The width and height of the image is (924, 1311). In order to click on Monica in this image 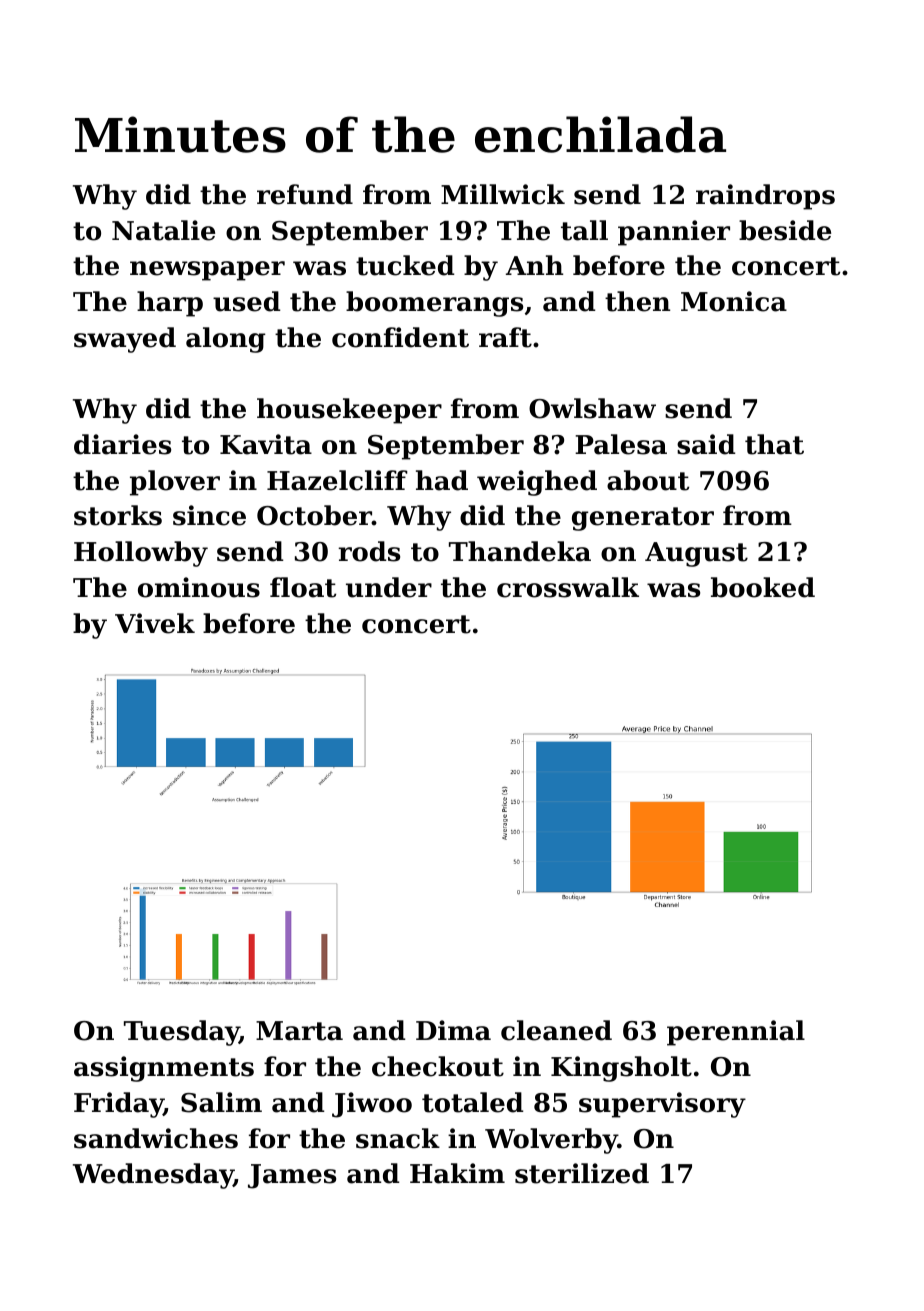, I will do `click(734, 301)`.
